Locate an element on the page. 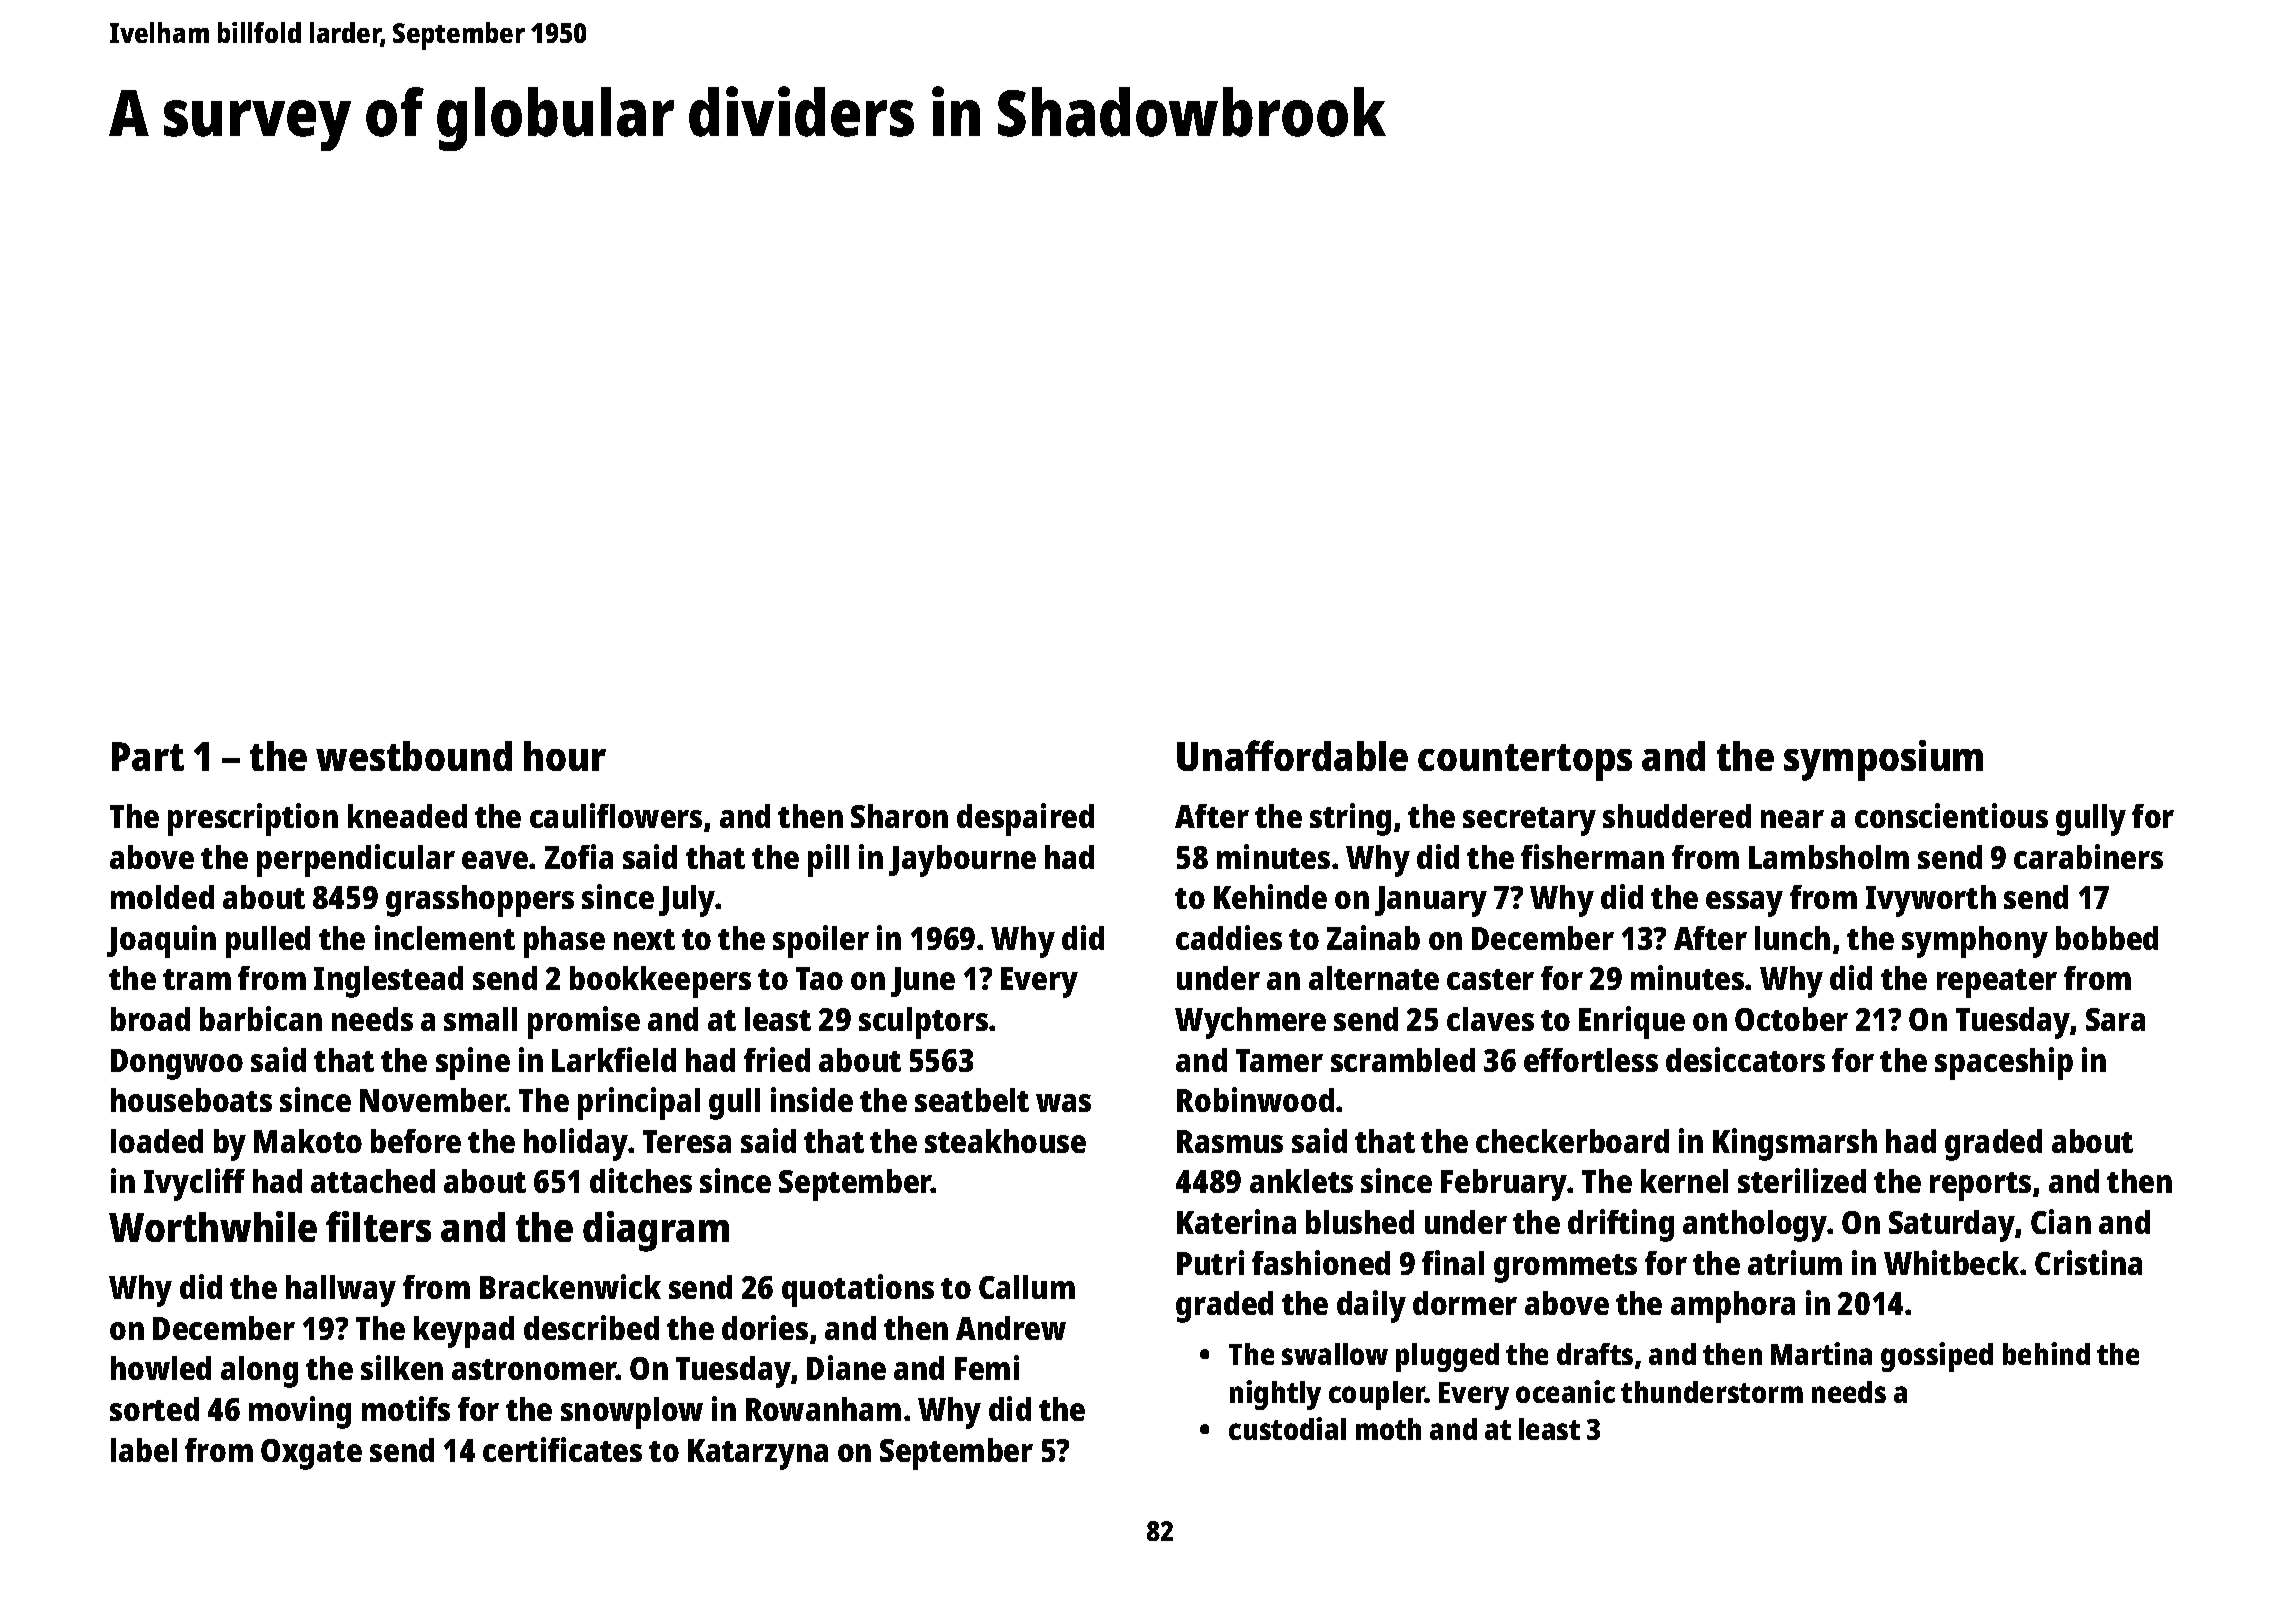 This page has height=1620, width=2292. Unaffordable is located at coordinates (1292, 755).
